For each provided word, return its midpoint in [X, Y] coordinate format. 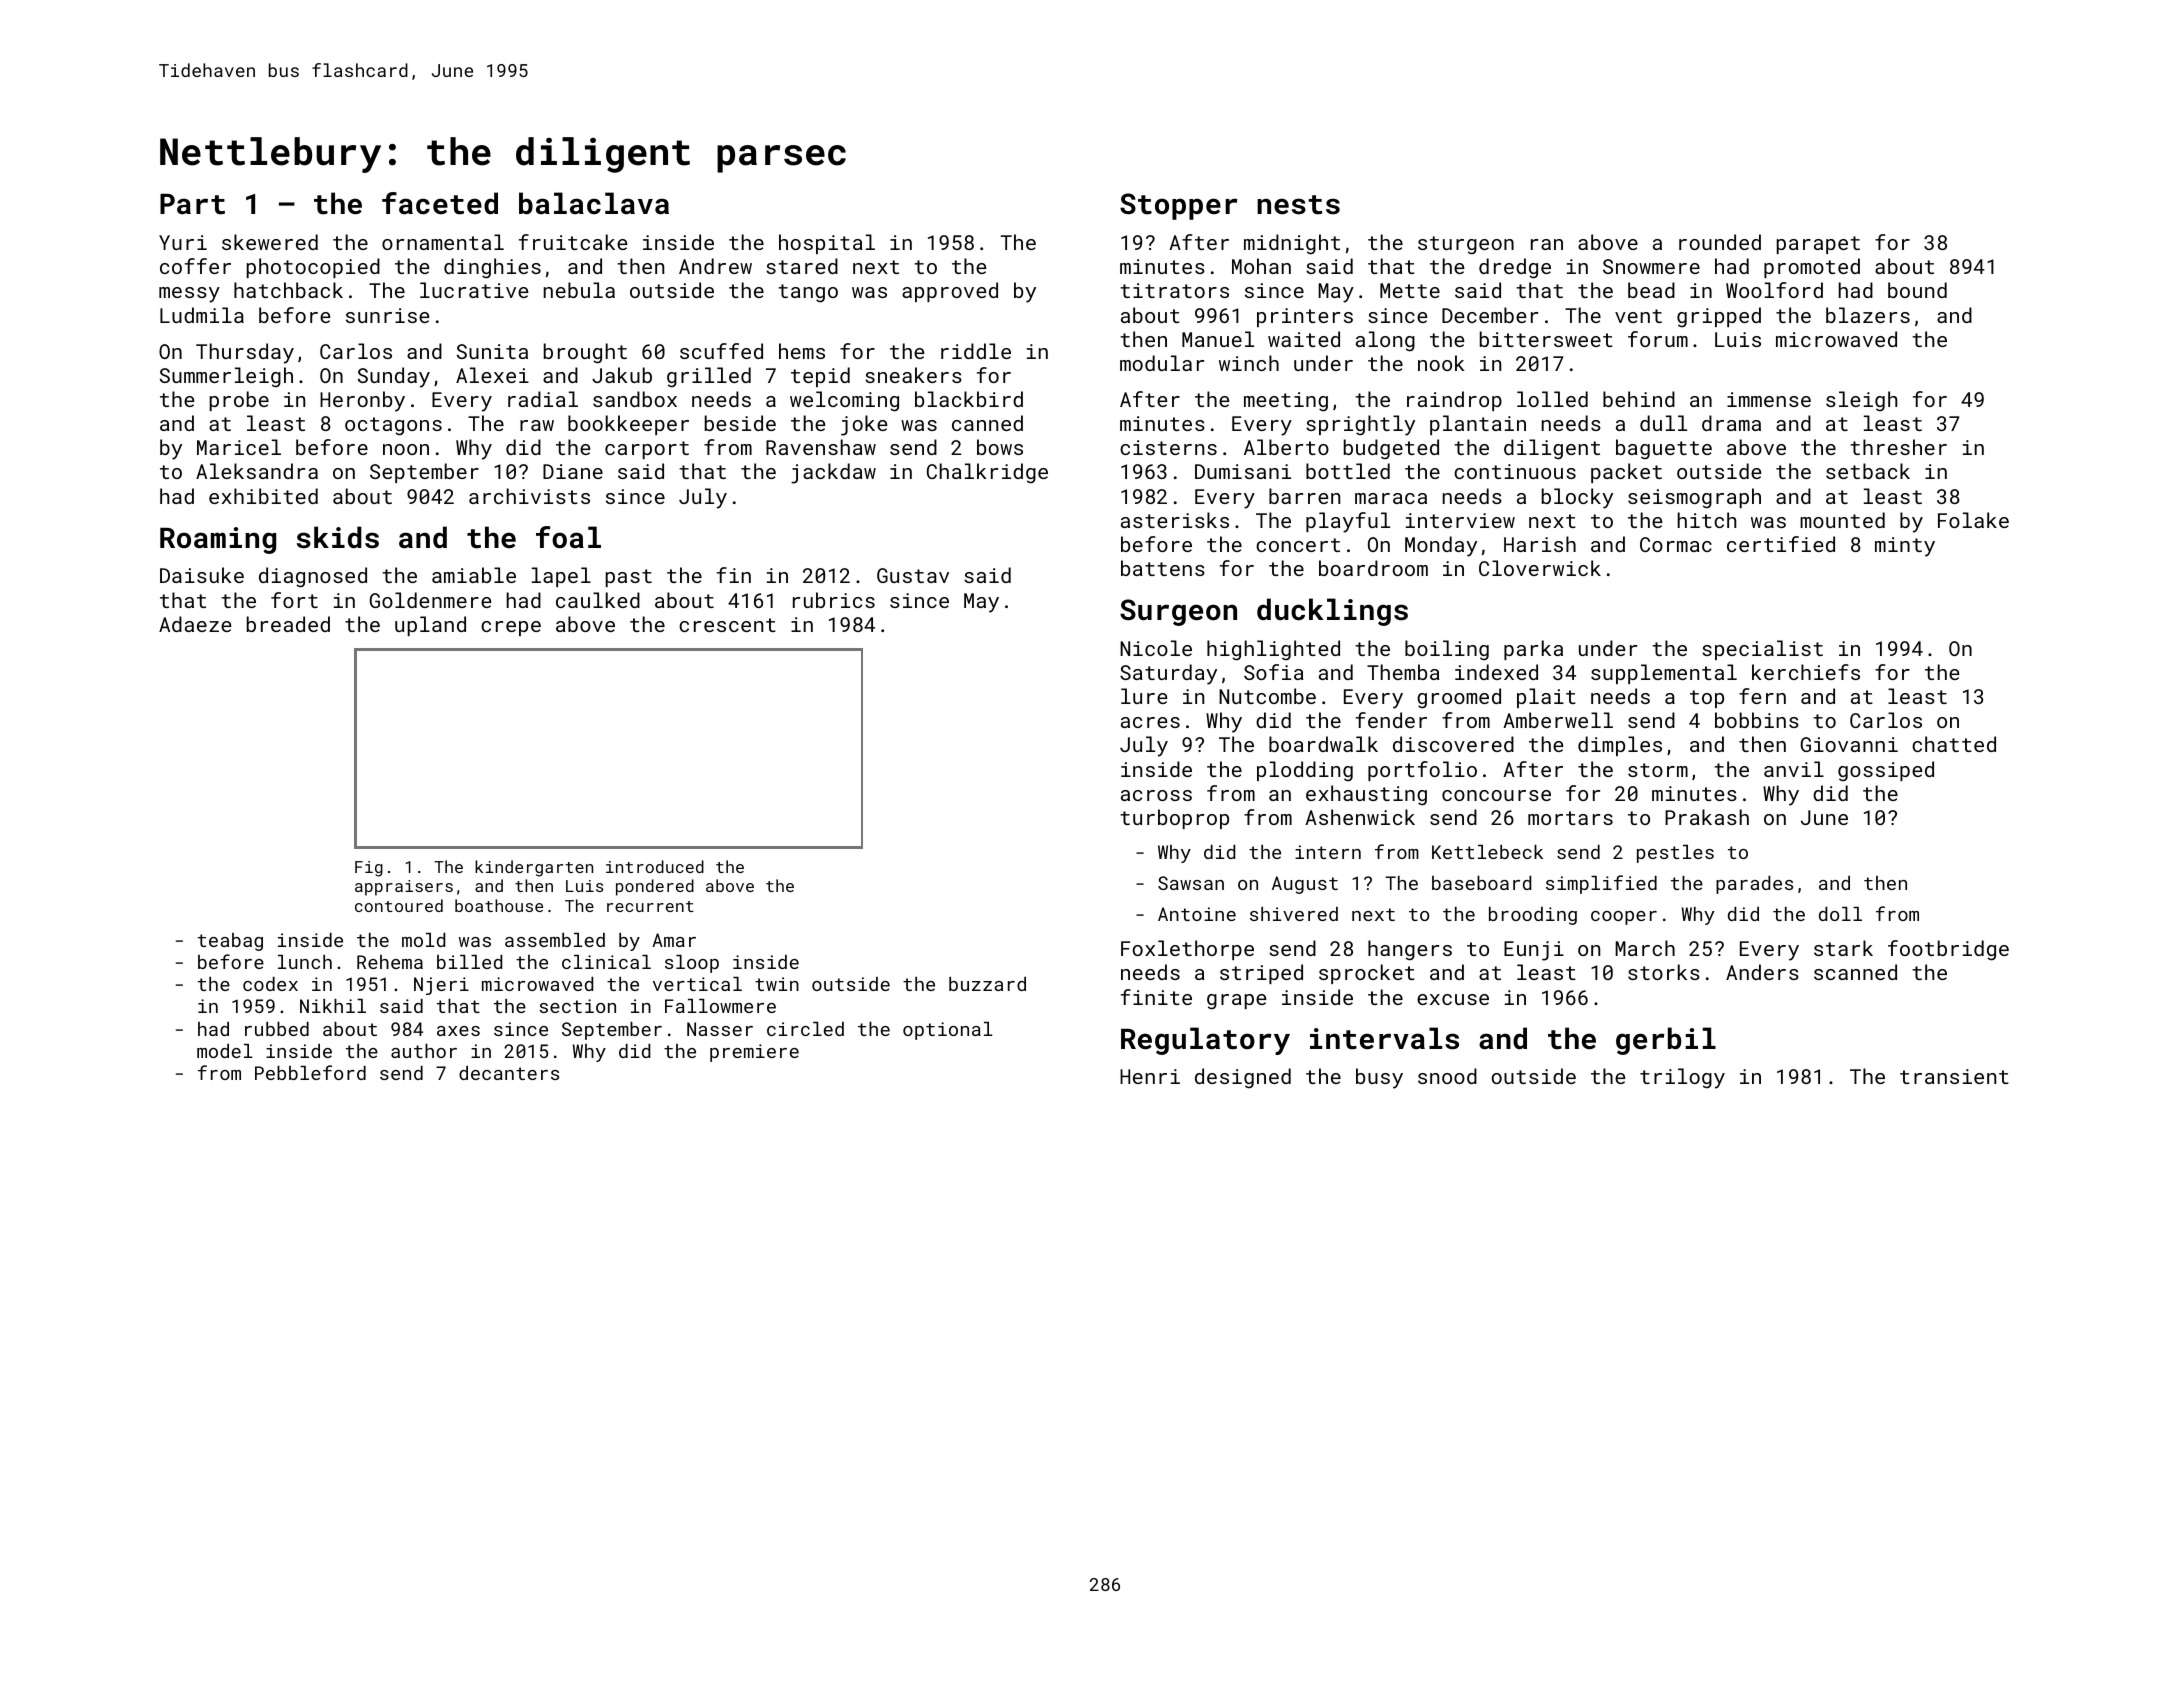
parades [1754, 885]
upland [430, 626]
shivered [1294, 914]
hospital [827, 244]
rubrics [834, 600]
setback [1868, 471]
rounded [1720, 242]
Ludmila [202, 315]
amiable [474, 575]
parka [1533, 650]
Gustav [913, 575]
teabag [230, 942]
